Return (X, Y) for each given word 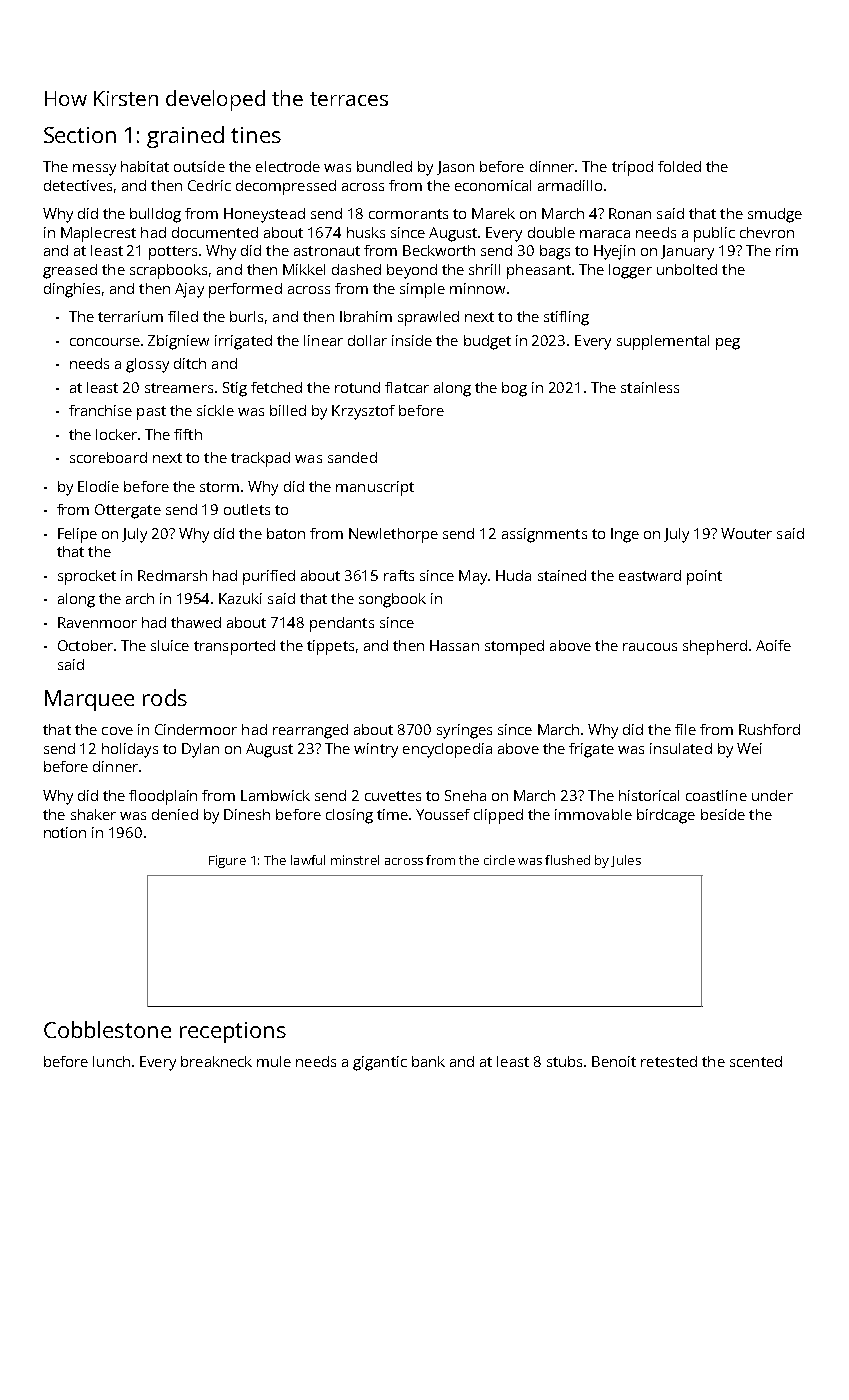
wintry (376, 750)
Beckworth (439, 250)
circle (499, 860)
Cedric (209, 185)
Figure (227, 861)
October (85, 645)
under (772, 795)
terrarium (130, 316)
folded (679, 166)
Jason (455, 168)
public (714, 234)
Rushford (769, 729)
